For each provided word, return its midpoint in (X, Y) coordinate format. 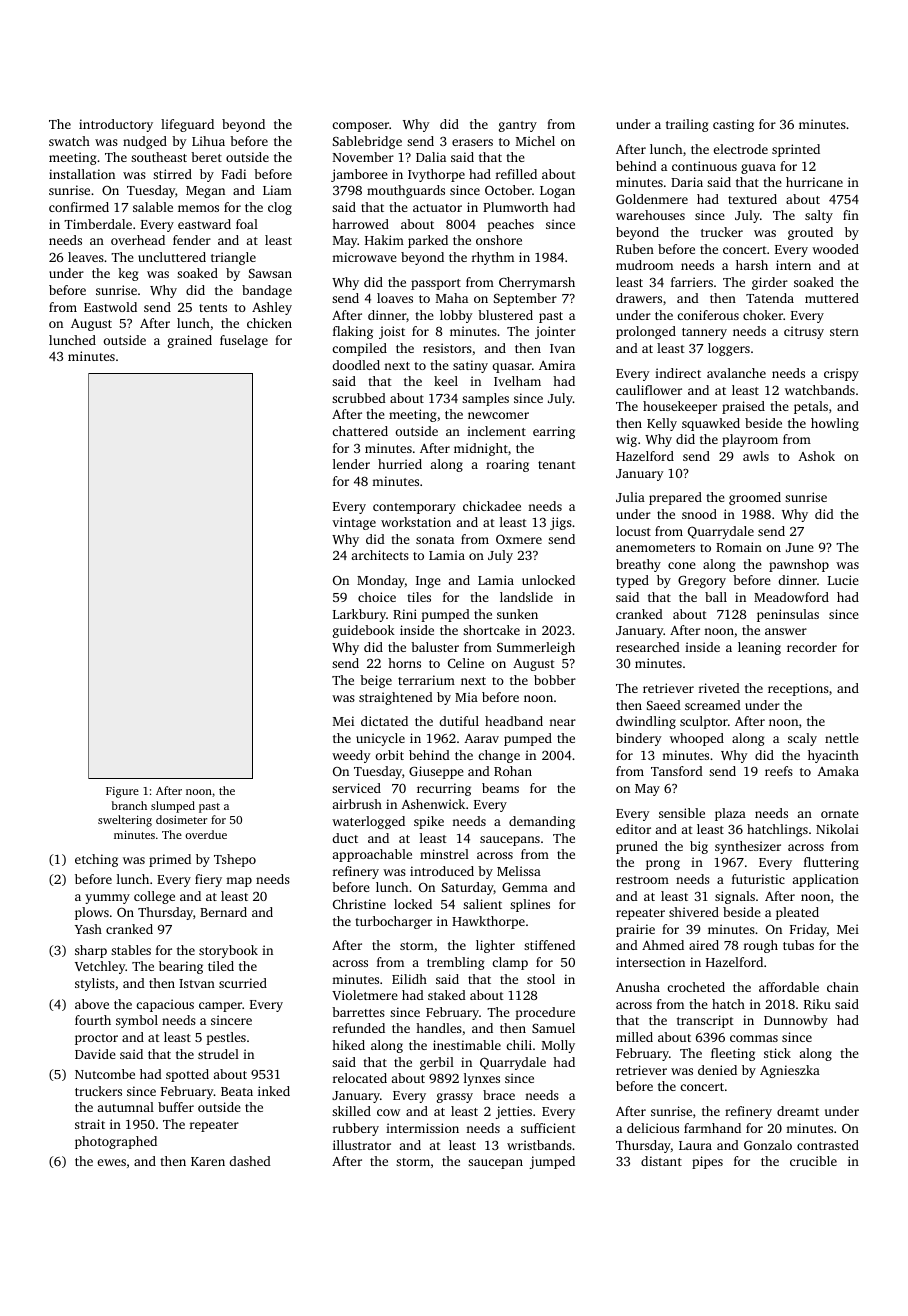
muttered (832, 298)
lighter (495, 946)
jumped (552, 1162)
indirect (678, 373)
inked (274, 1091)
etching (96, 860)
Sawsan (270, 273)
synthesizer (748, 847)
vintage (354, 523)
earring (554, 432)
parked (428, 241)
